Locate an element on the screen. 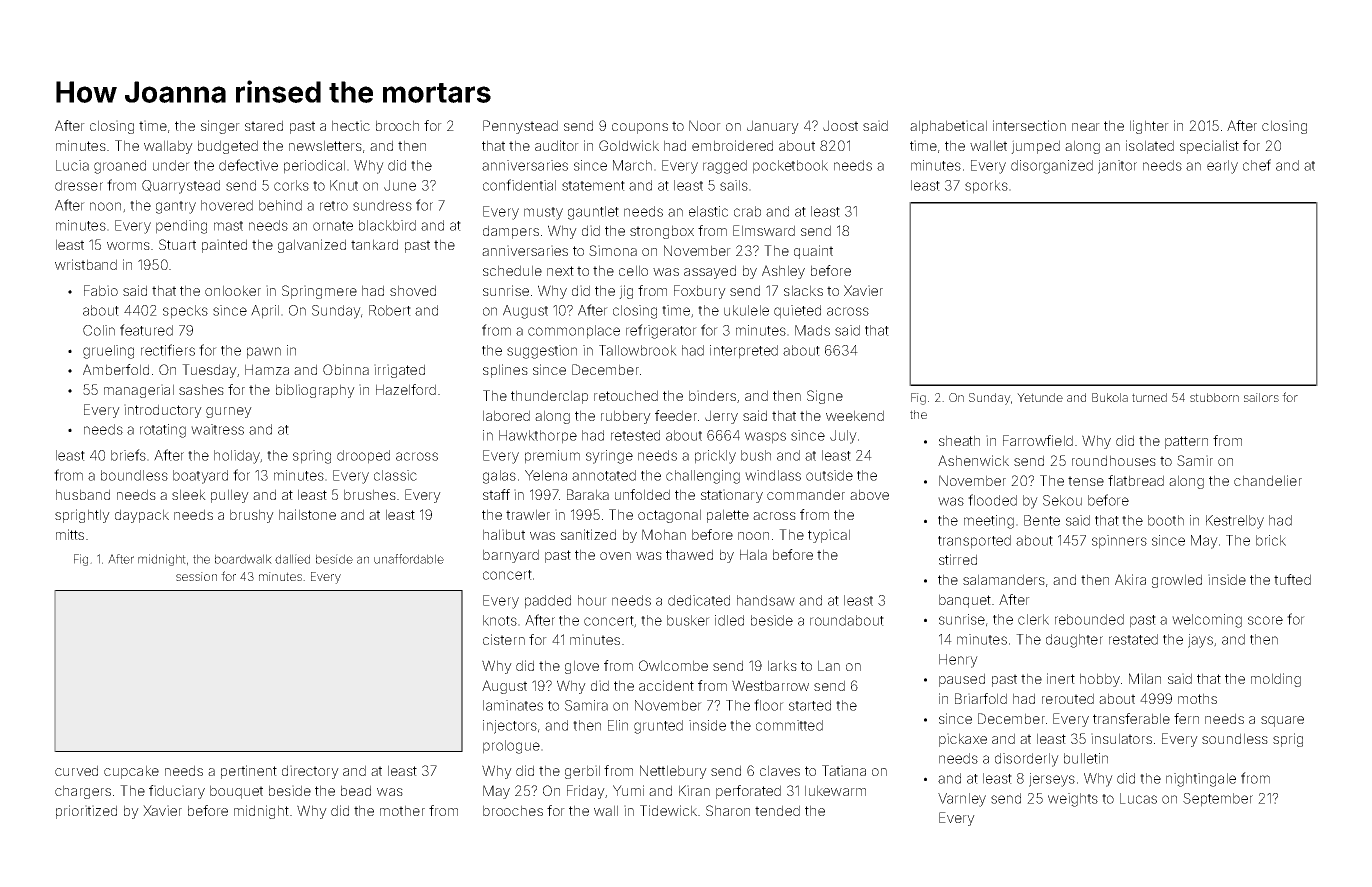  coupons is located at coordinates (640, 128).
